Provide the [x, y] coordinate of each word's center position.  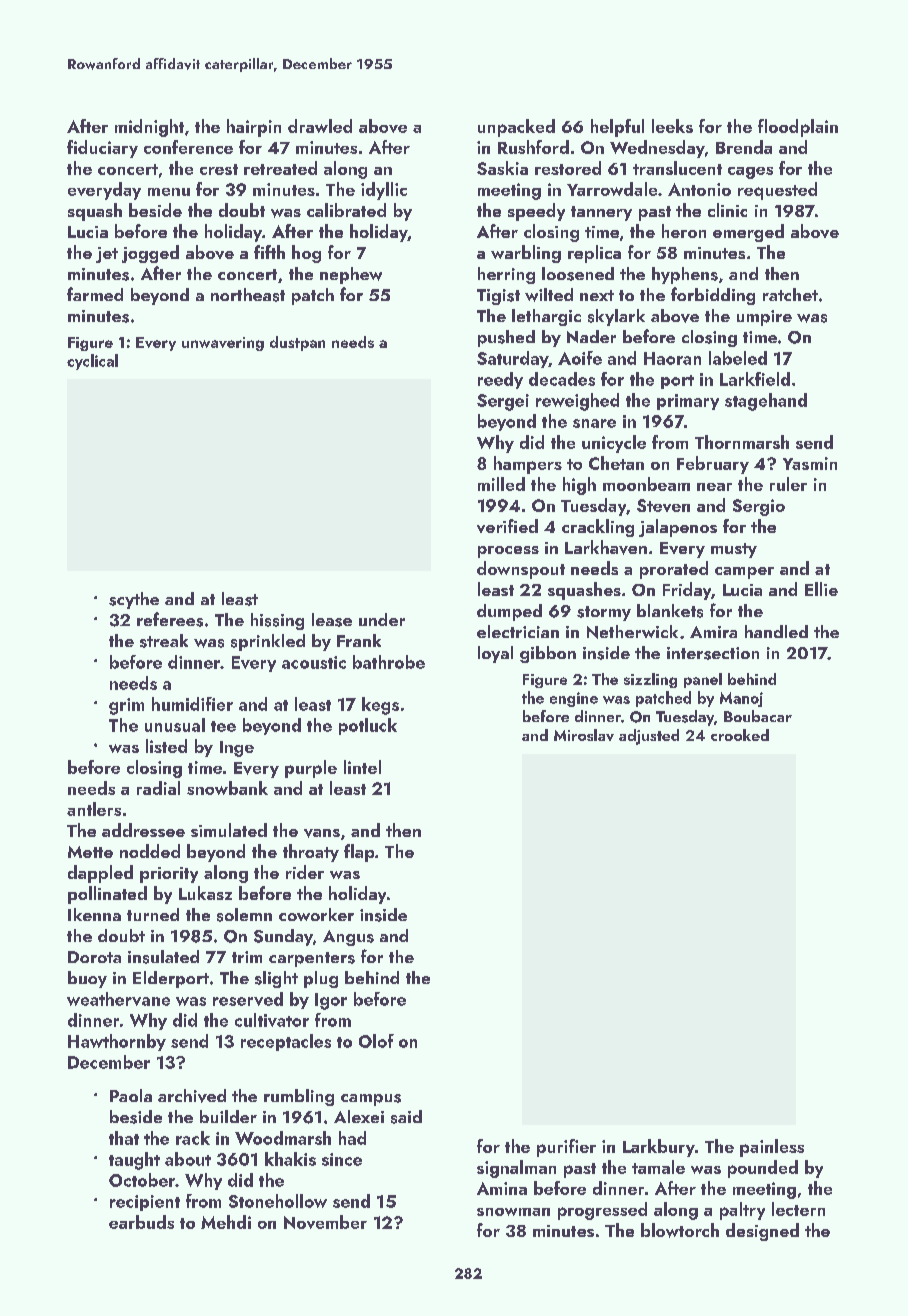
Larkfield [755, 379]
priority [169, 875]
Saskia [502, 168]
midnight [149, 128]
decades [562, 379]
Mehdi [226, 1222]
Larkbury [659, 1148]
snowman [513, 1212]
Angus [348, 938]
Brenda [744, 147]
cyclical [92, 362]
